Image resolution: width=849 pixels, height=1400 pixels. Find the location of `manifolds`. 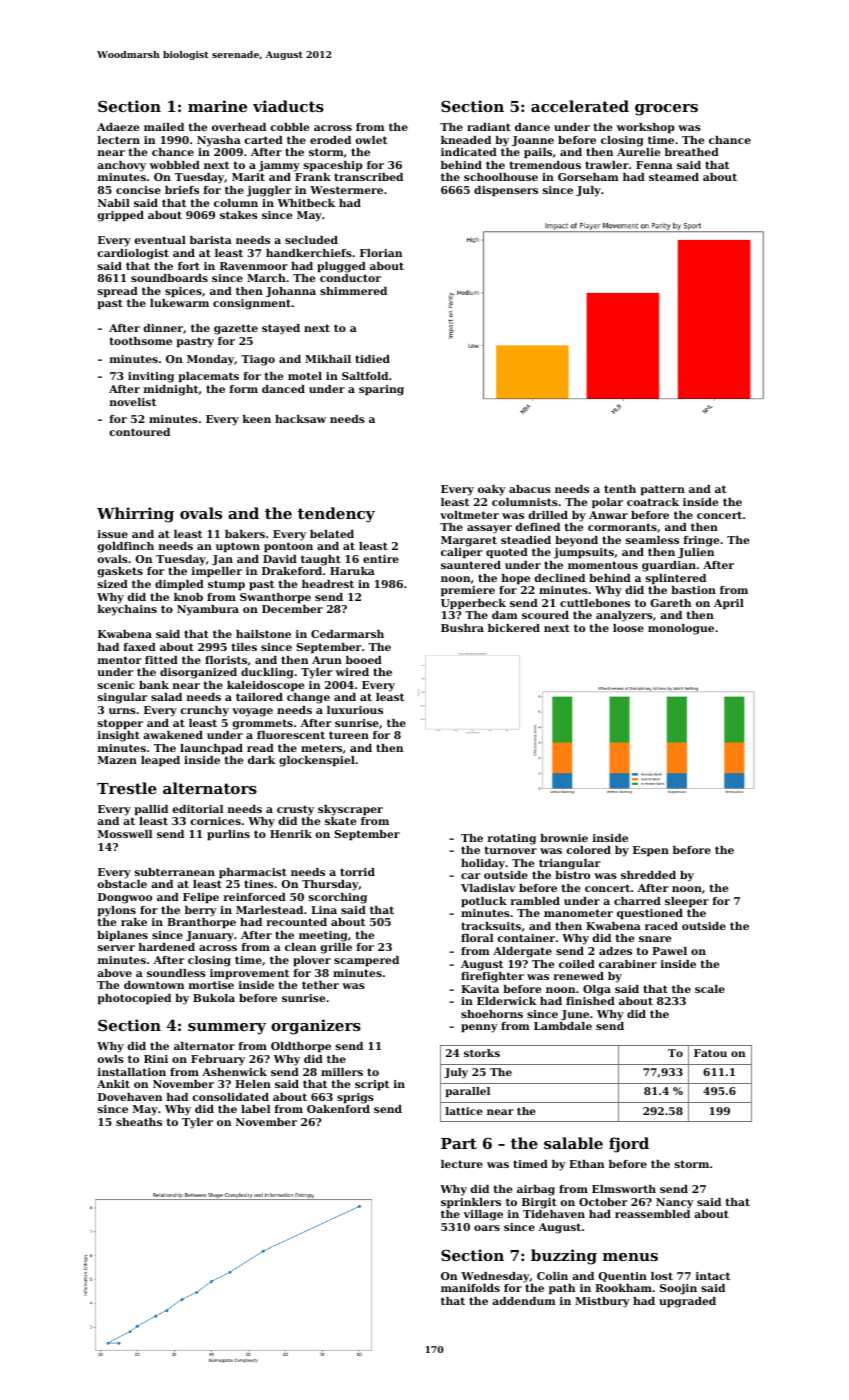

manifolds is located at coordinates (470, 1288).
